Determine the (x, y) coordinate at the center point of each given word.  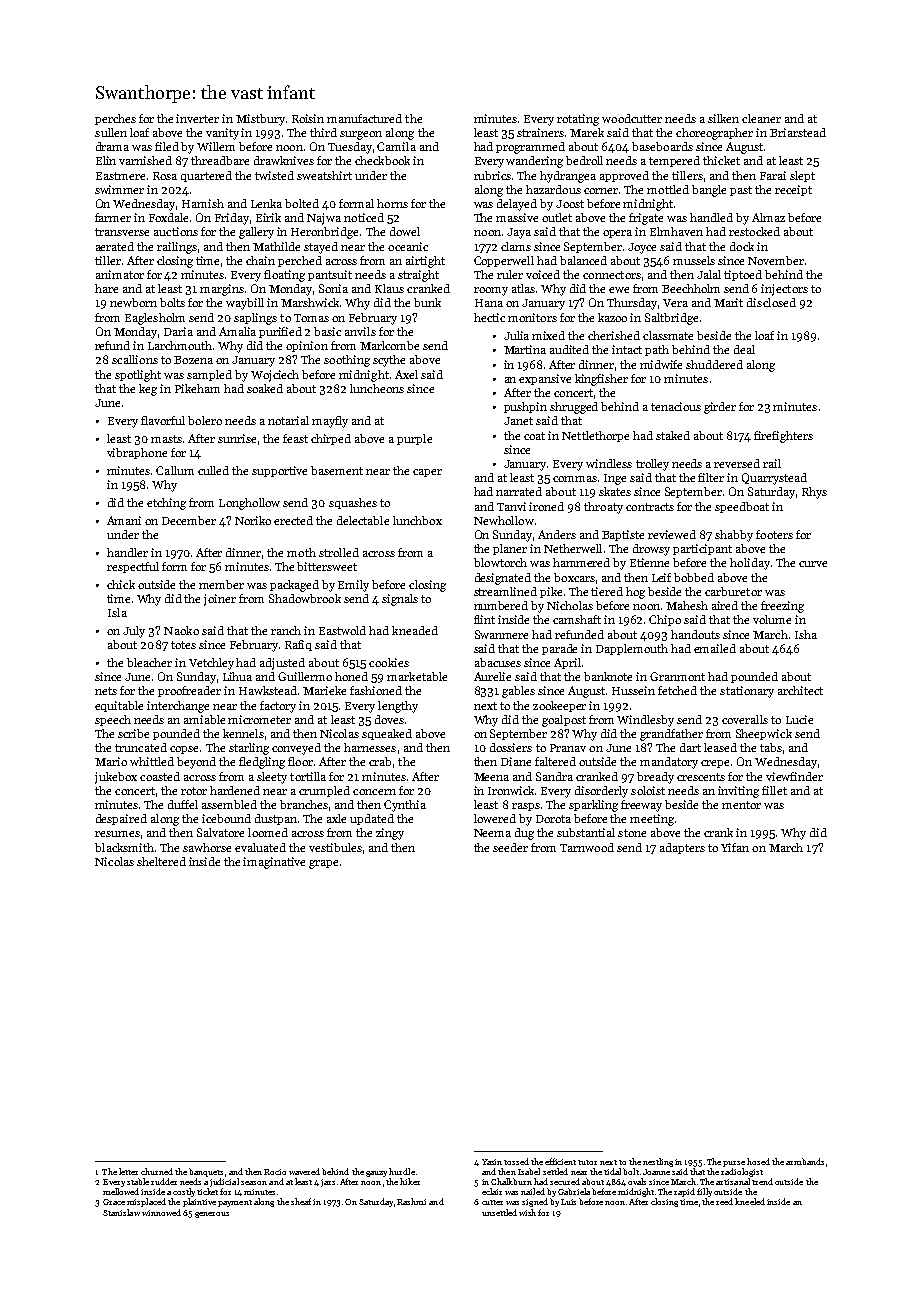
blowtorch (500, 562)
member (221, 584)
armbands (805, 1161)
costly (184, 1192)
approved (624, 176)
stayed (321, 248)
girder (720, 408)
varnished (145, 160)
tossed (516, 1161)
